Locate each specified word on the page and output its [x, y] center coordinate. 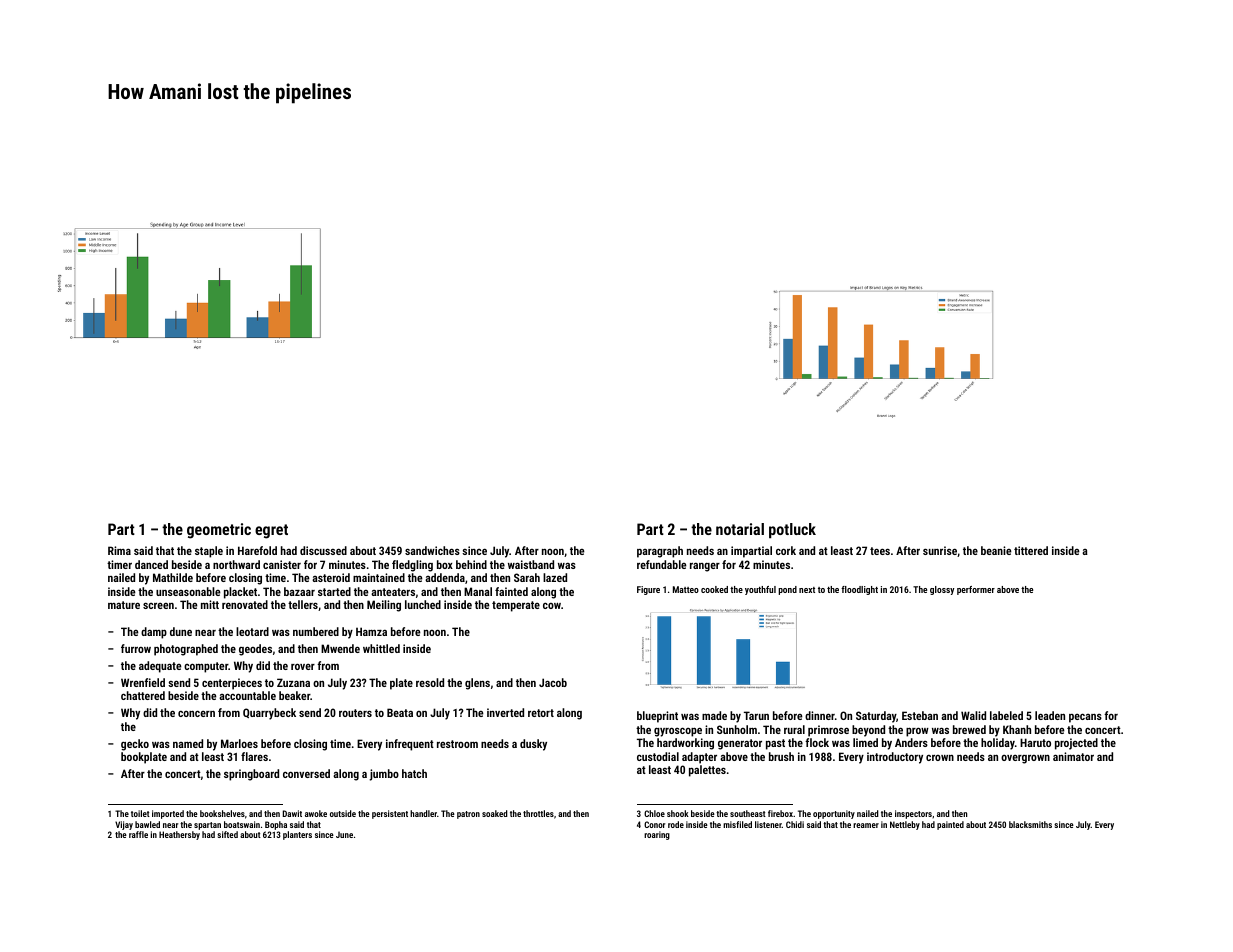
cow [552, 605]
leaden [1050, 715]
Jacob [553, 682]
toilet [140, 813]
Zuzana [293, 682]
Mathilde [173, 577]
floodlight [859, 590]
